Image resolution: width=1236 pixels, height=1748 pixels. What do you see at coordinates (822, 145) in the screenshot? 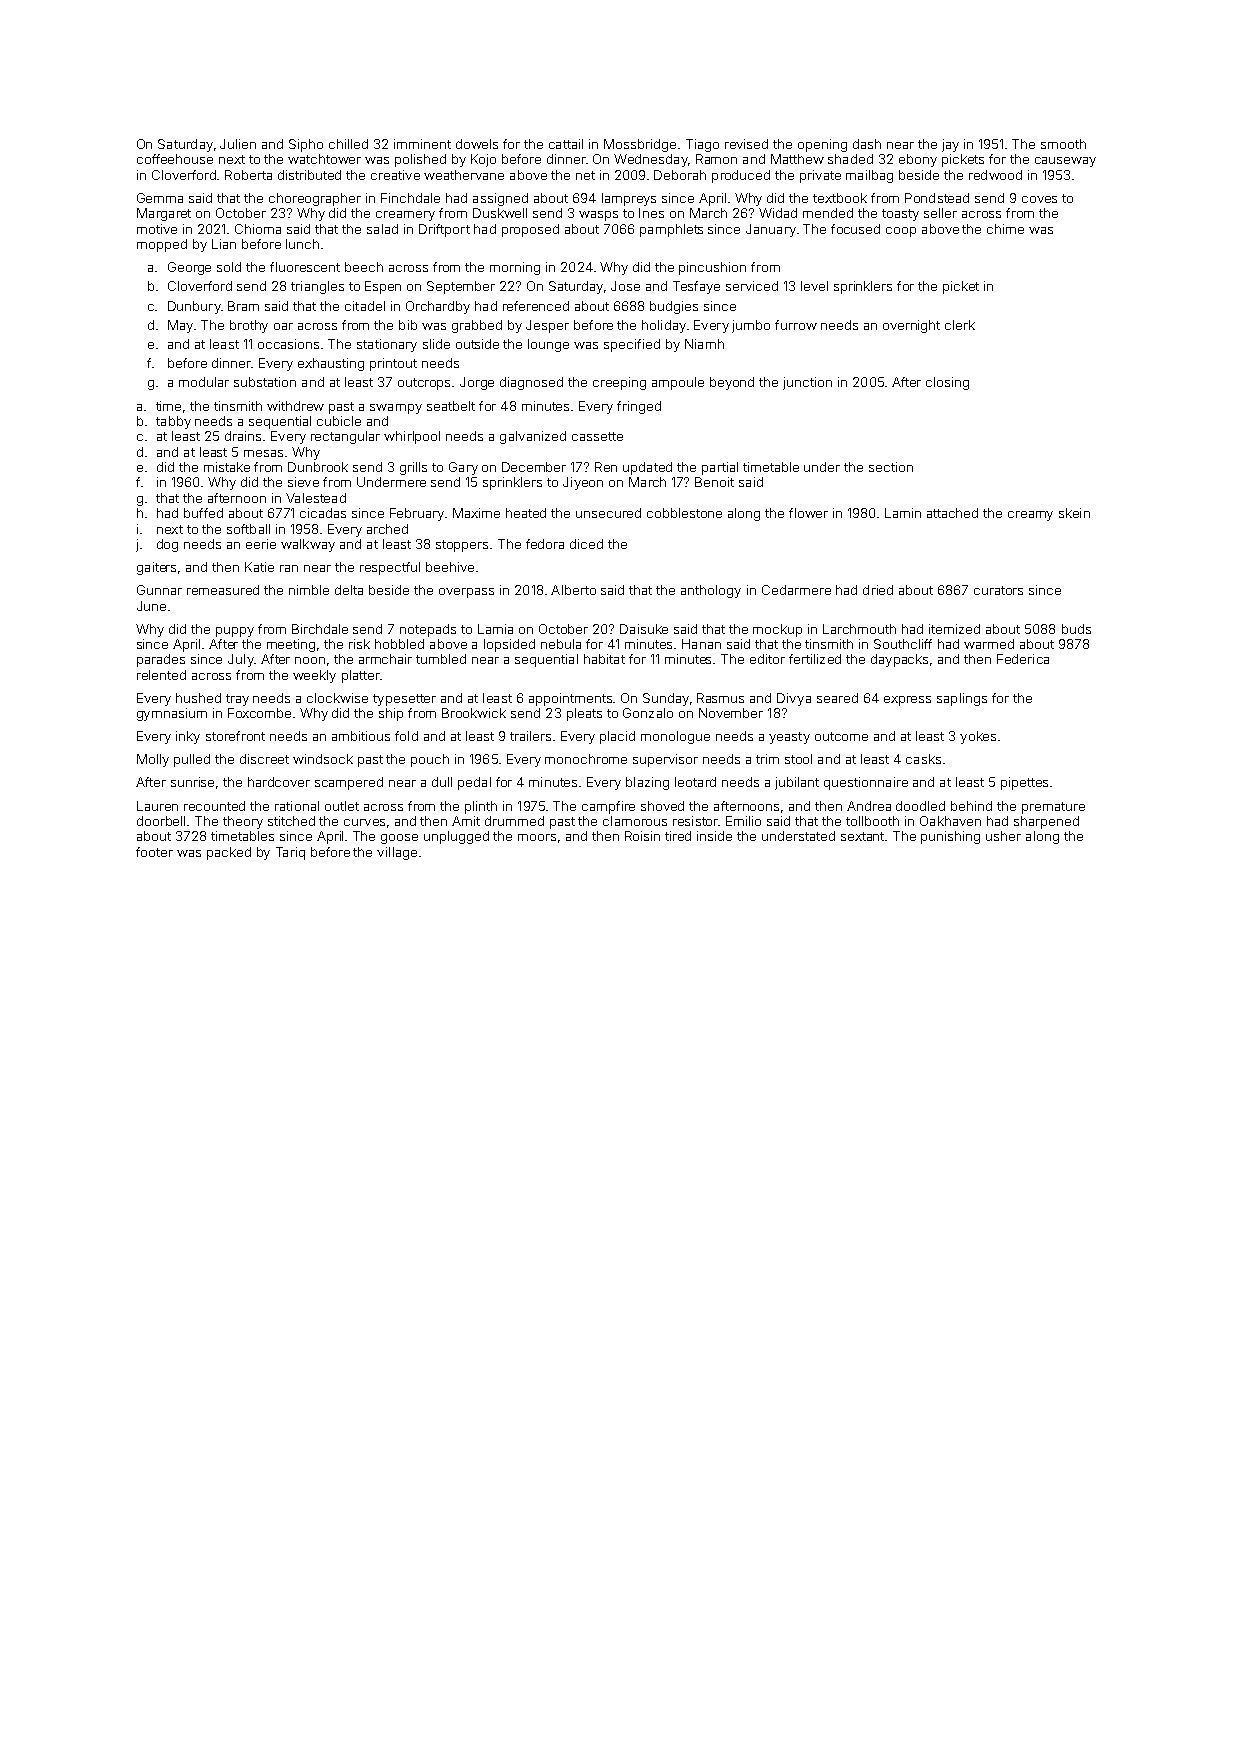
I see `opening` at bounding box center [822, 145].
